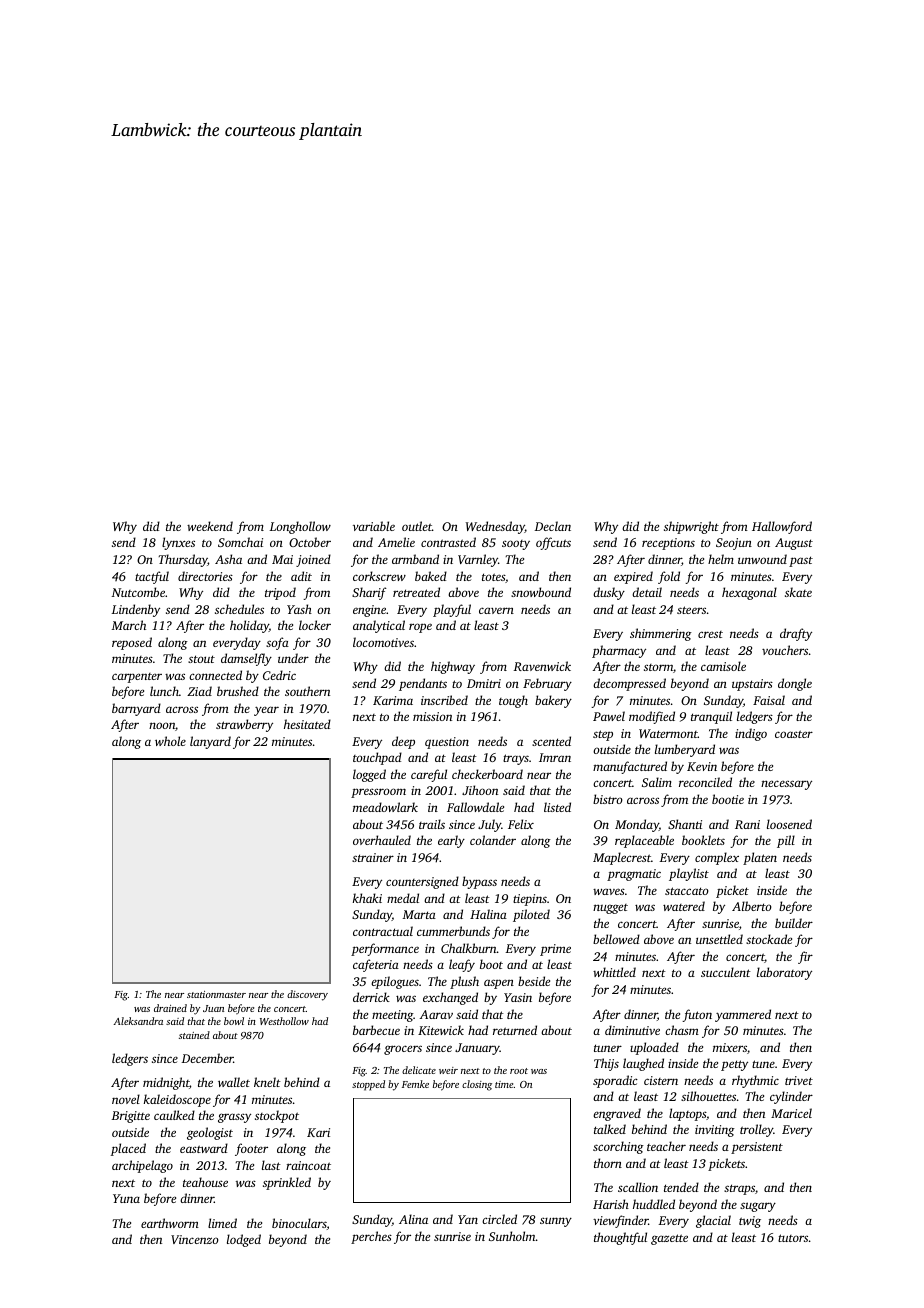 This document has height=1308, width=924. What do you see at coordinates (138, 592) in the document?
I see `Nutcombe` at bounding box center [138, 592].
